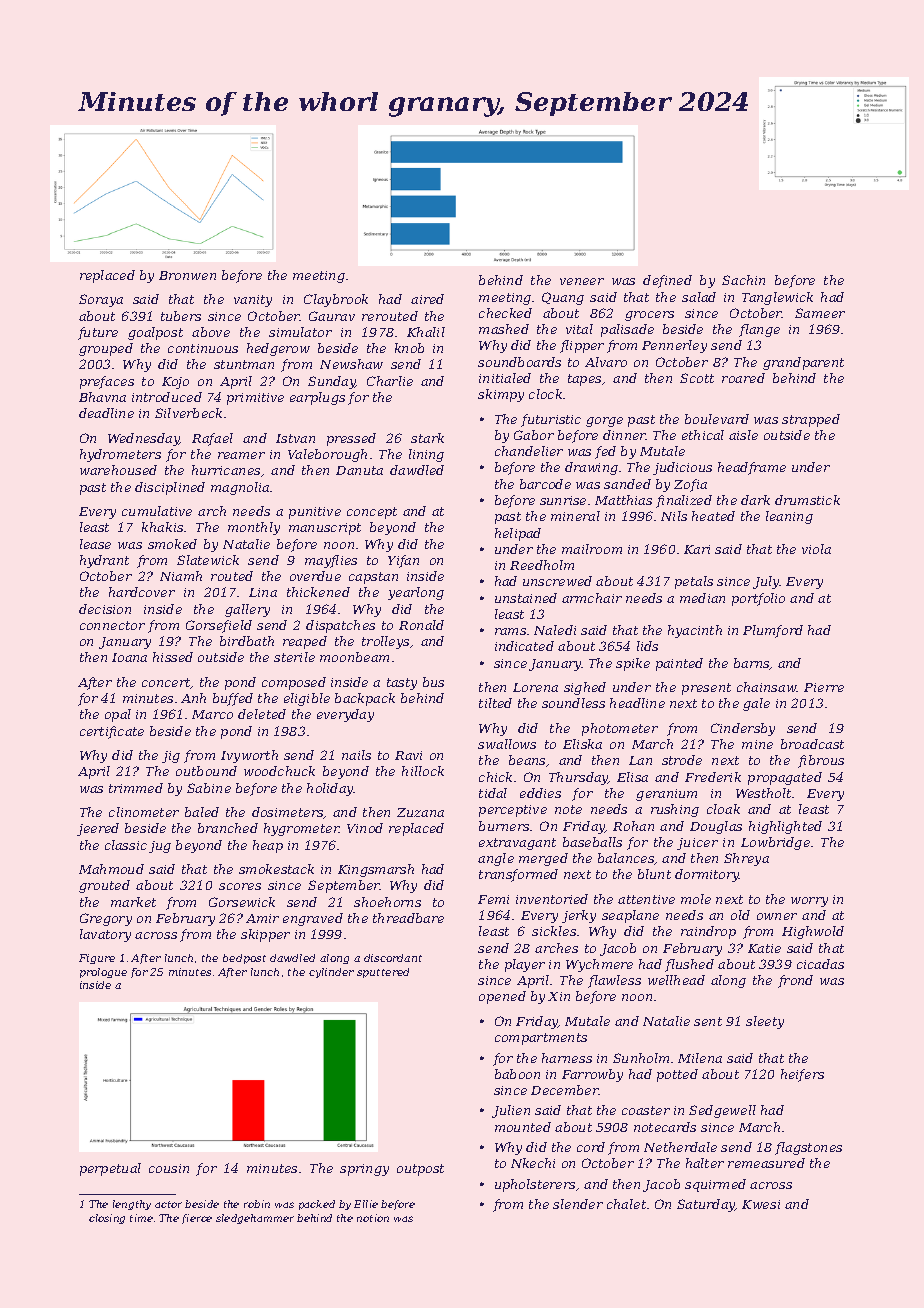 This document has height=1308, width=924. Describe the element at coordinates (708, 932) in the document. I see `raindrop` at that location.
